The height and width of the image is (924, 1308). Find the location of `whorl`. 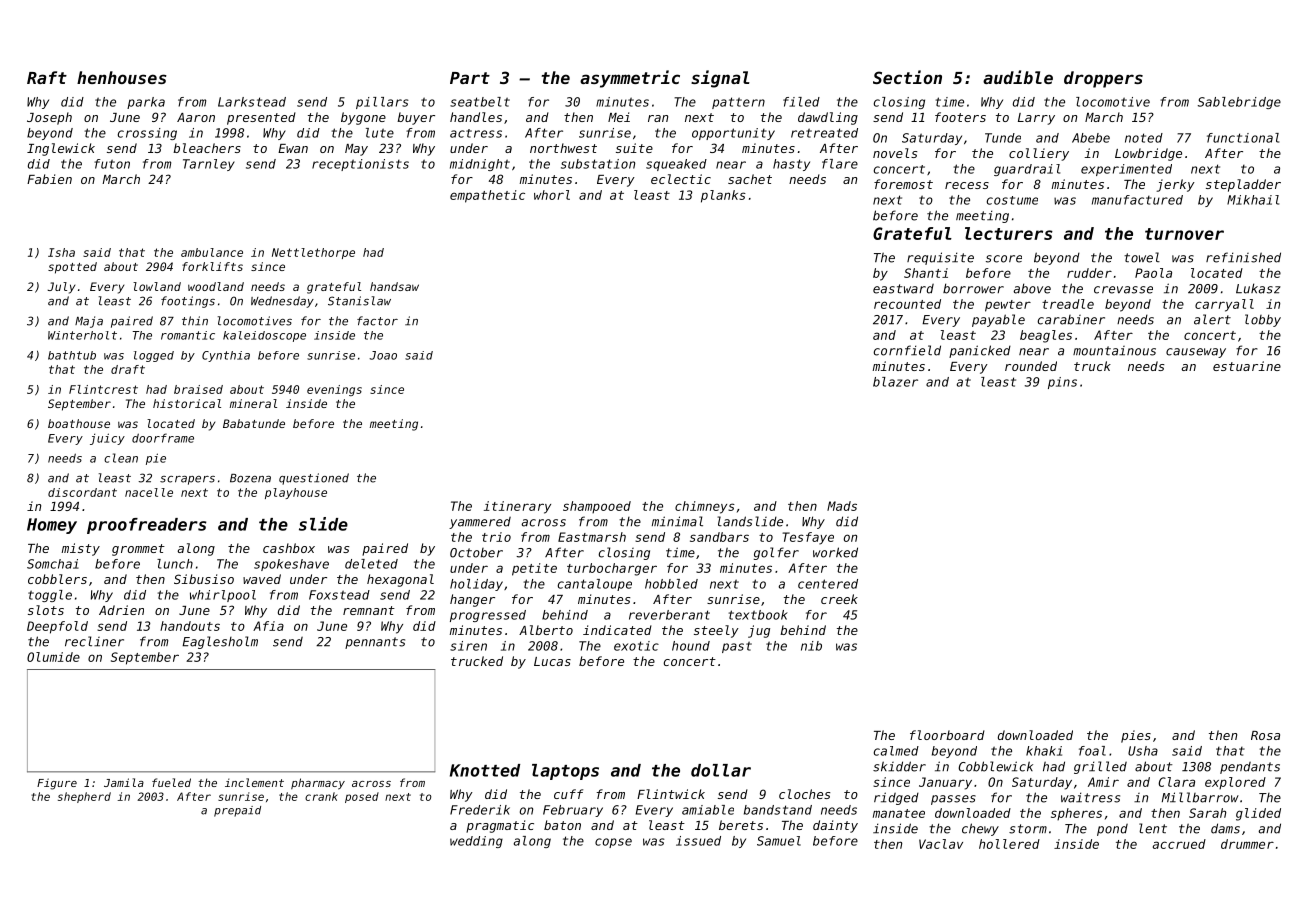

whorl is located at coordinates (552, 195).
